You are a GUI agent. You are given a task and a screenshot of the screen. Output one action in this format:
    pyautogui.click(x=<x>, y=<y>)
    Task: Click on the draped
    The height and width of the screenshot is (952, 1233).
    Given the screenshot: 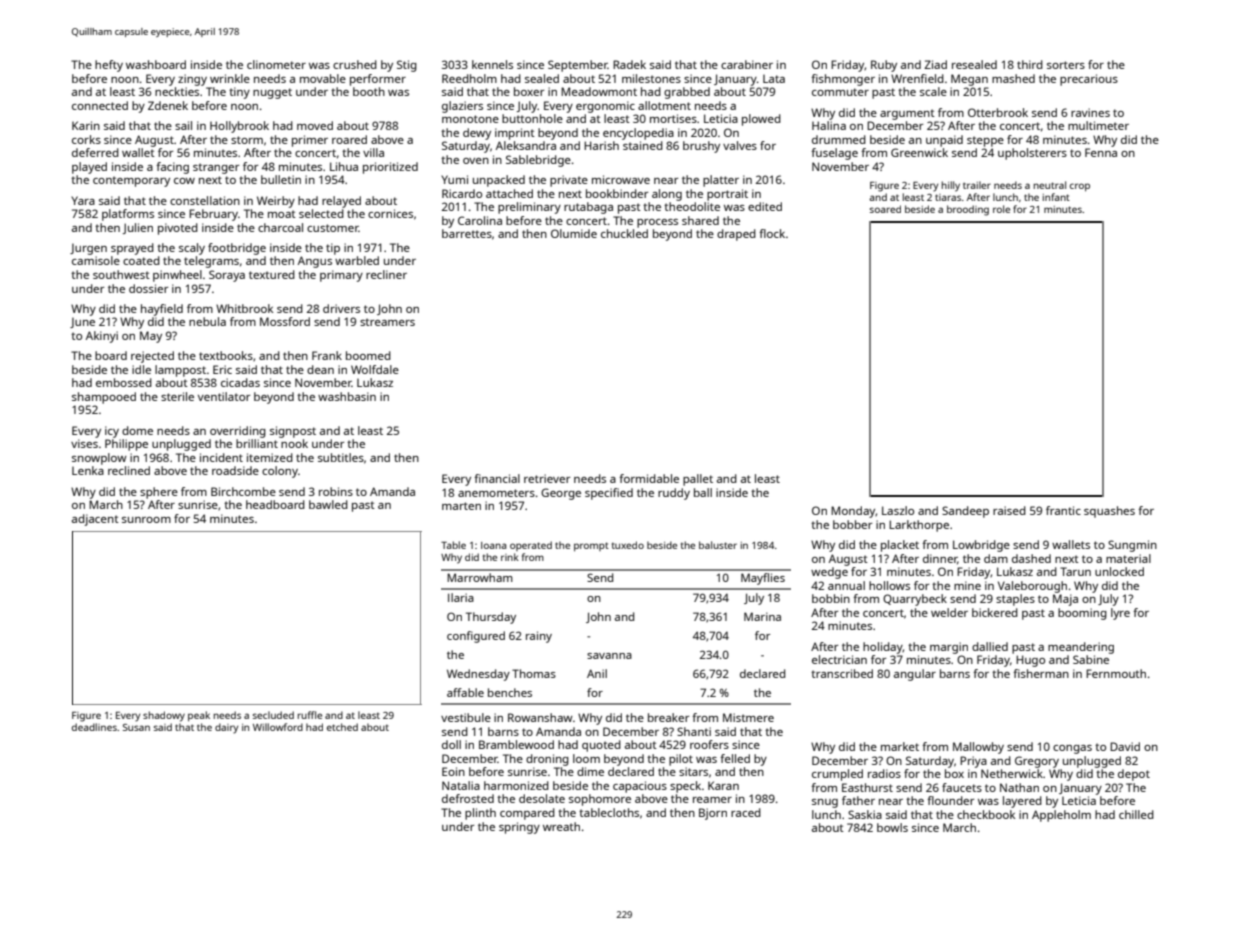 What is the action you would take?
    pyautogui.click(x=736, y=235)
